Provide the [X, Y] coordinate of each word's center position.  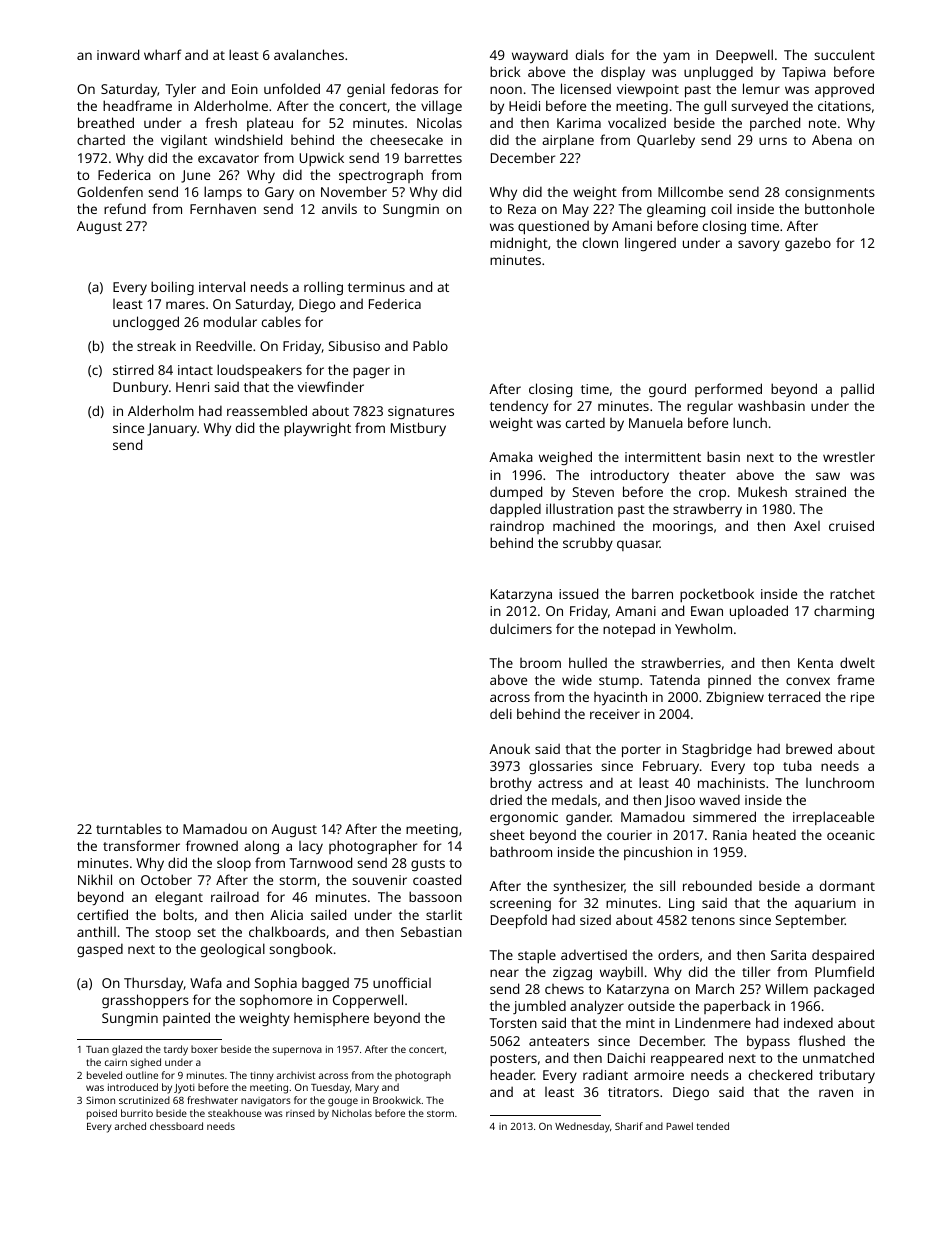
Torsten [513, 1023]
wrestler [849, 457]
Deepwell [744, 56]
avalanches [309, 54]
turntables [129, 828]
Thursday [154, 984]
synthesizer [589, 887]
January [172, 429]
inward [118, 54]
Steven [593, 492]
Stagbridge [717, 750]
